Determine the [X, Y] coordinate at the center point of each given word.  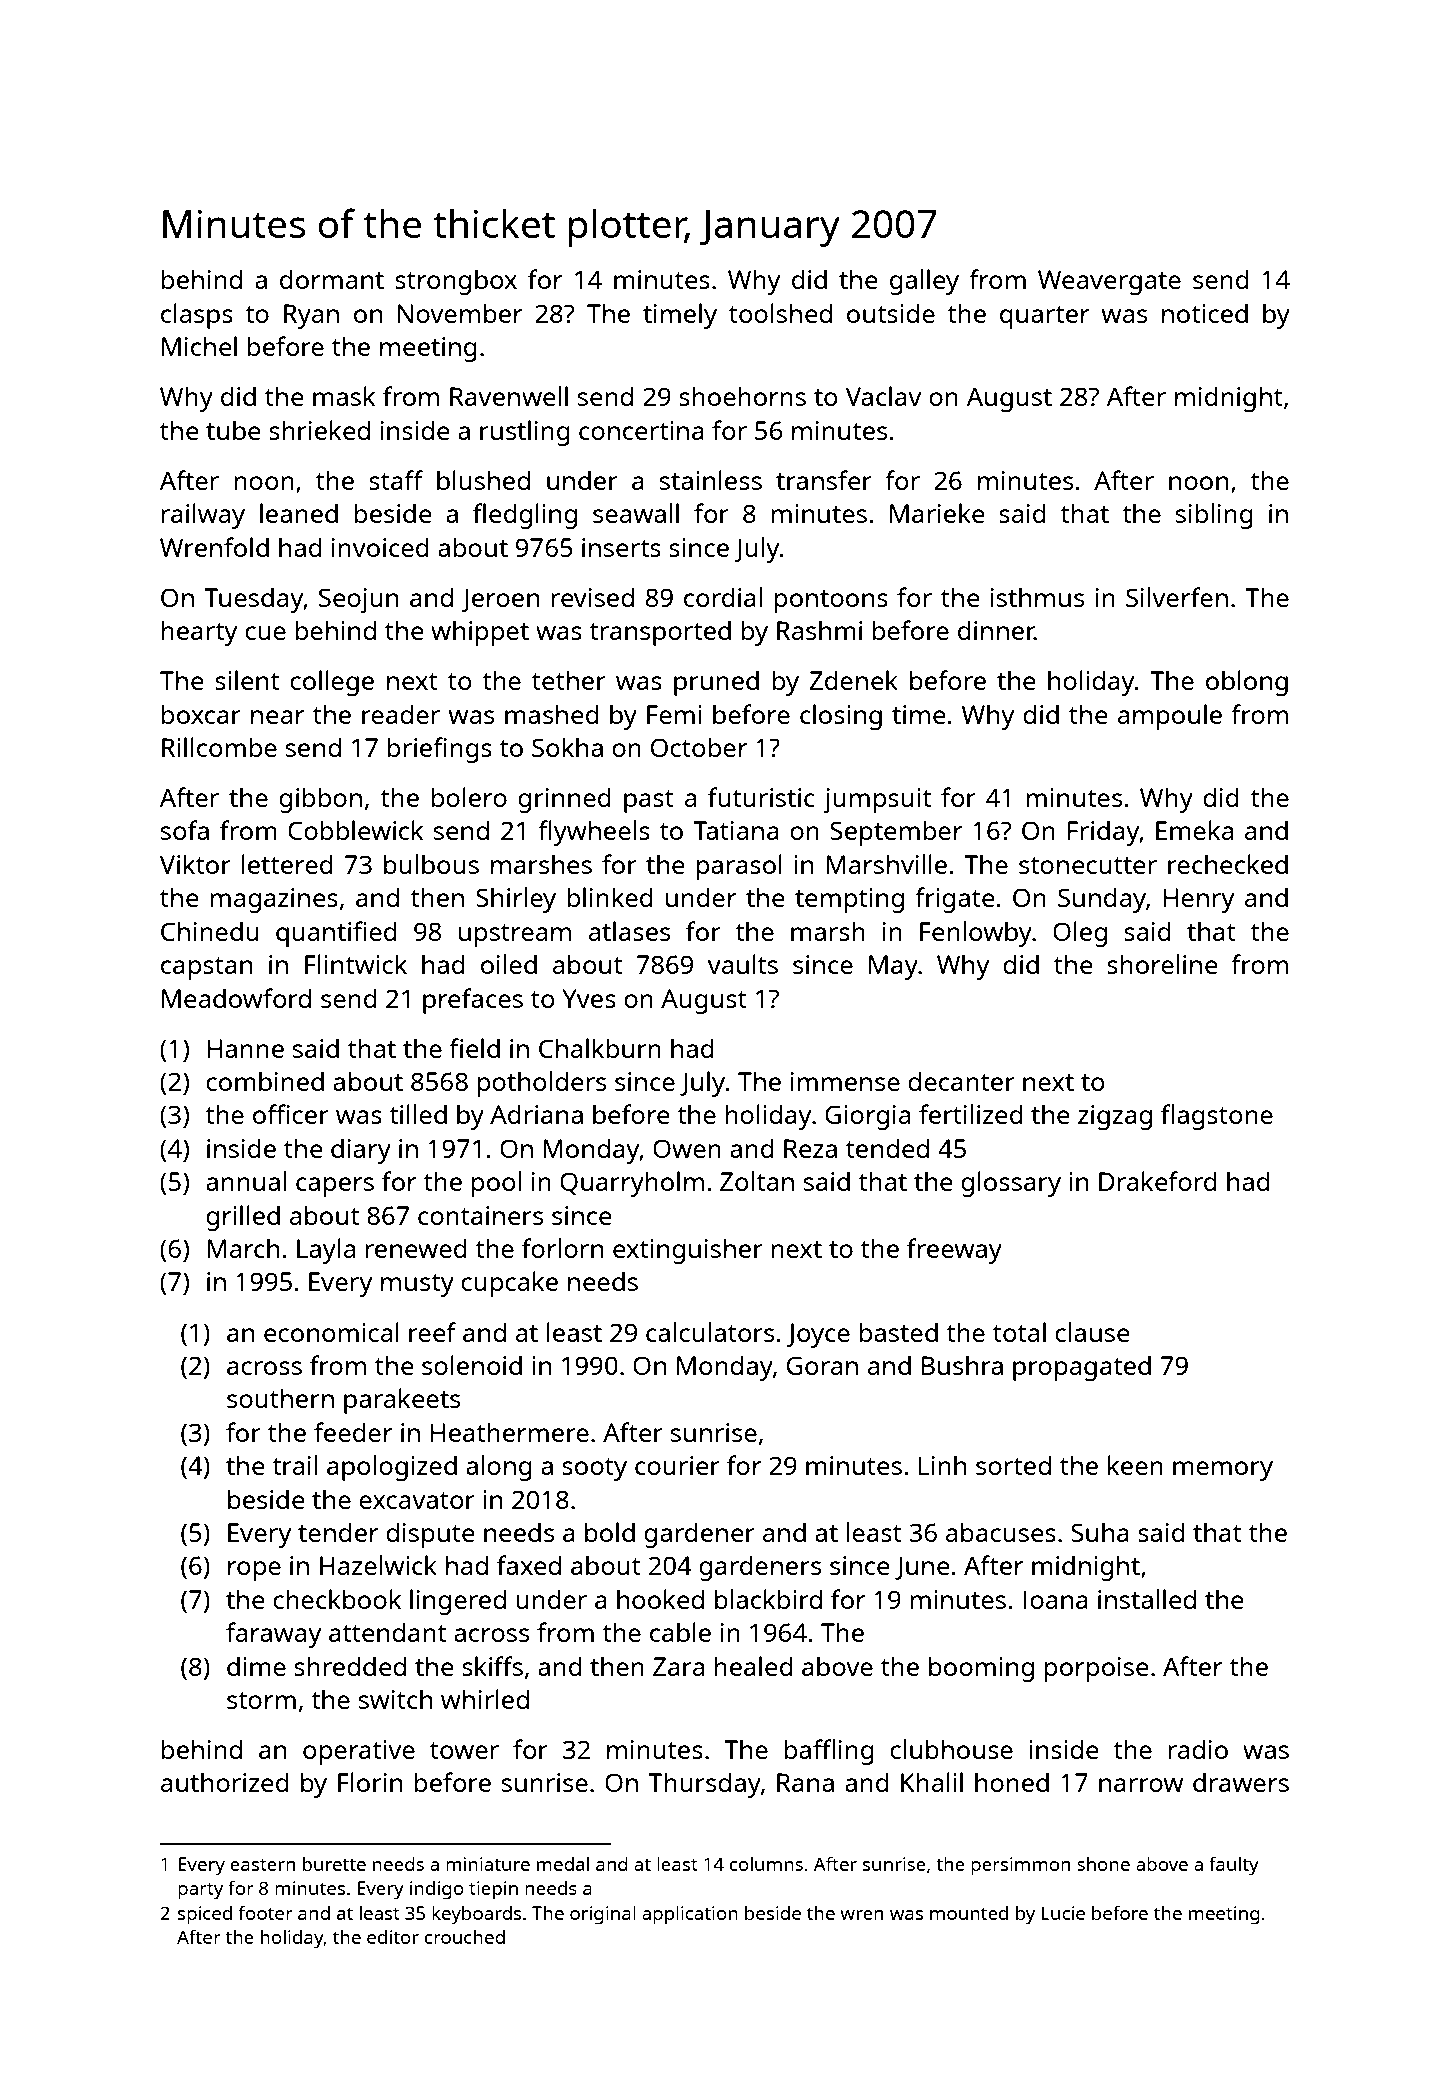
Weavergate [1109, 282]
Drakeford [1158, 1181]
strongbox [456, 282]
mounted [969, 1913]
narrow [1141, 1785]
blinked [610, 897]
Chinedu [210, 931]
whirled [485, 1699]
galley [924, 282]
